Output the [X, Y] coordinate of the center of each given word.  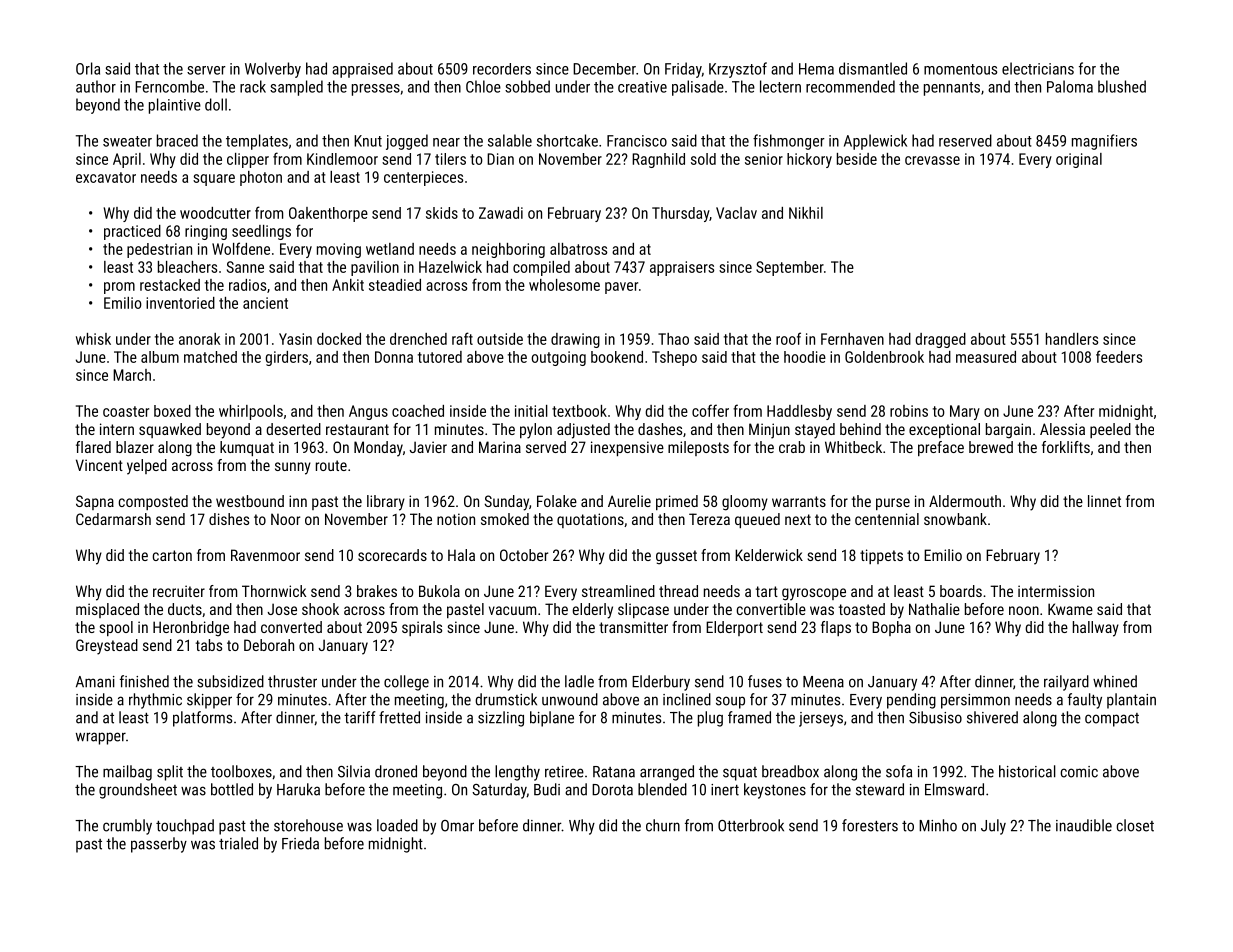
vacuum [512, 610]
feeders [1119, 356]
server [206, 70]
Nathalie [934, 609]
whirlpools [251, 412]
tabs [209, 645]
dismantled [873, 68]
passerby [159, 845]
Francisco [637, 141]
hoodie [805, 357]
